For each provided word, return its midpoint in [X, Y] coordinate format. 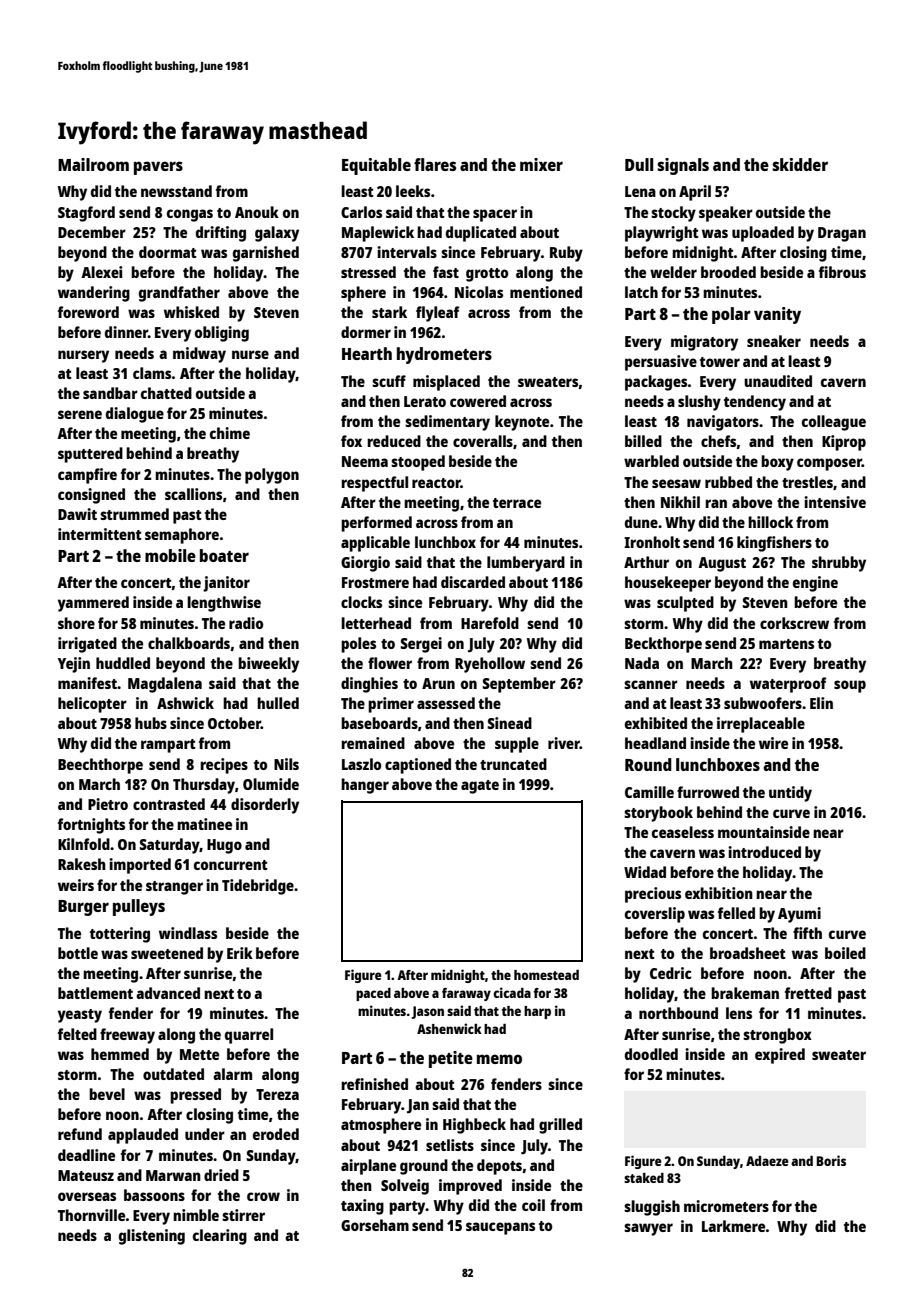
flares [435, 164]
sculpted [685, 604]
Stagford [86, 214]
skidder [800, 164]
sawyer [648, 1229]
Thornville [91, 1215]
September [519, 685]
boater [224, 555]
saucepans [500, 1228]
